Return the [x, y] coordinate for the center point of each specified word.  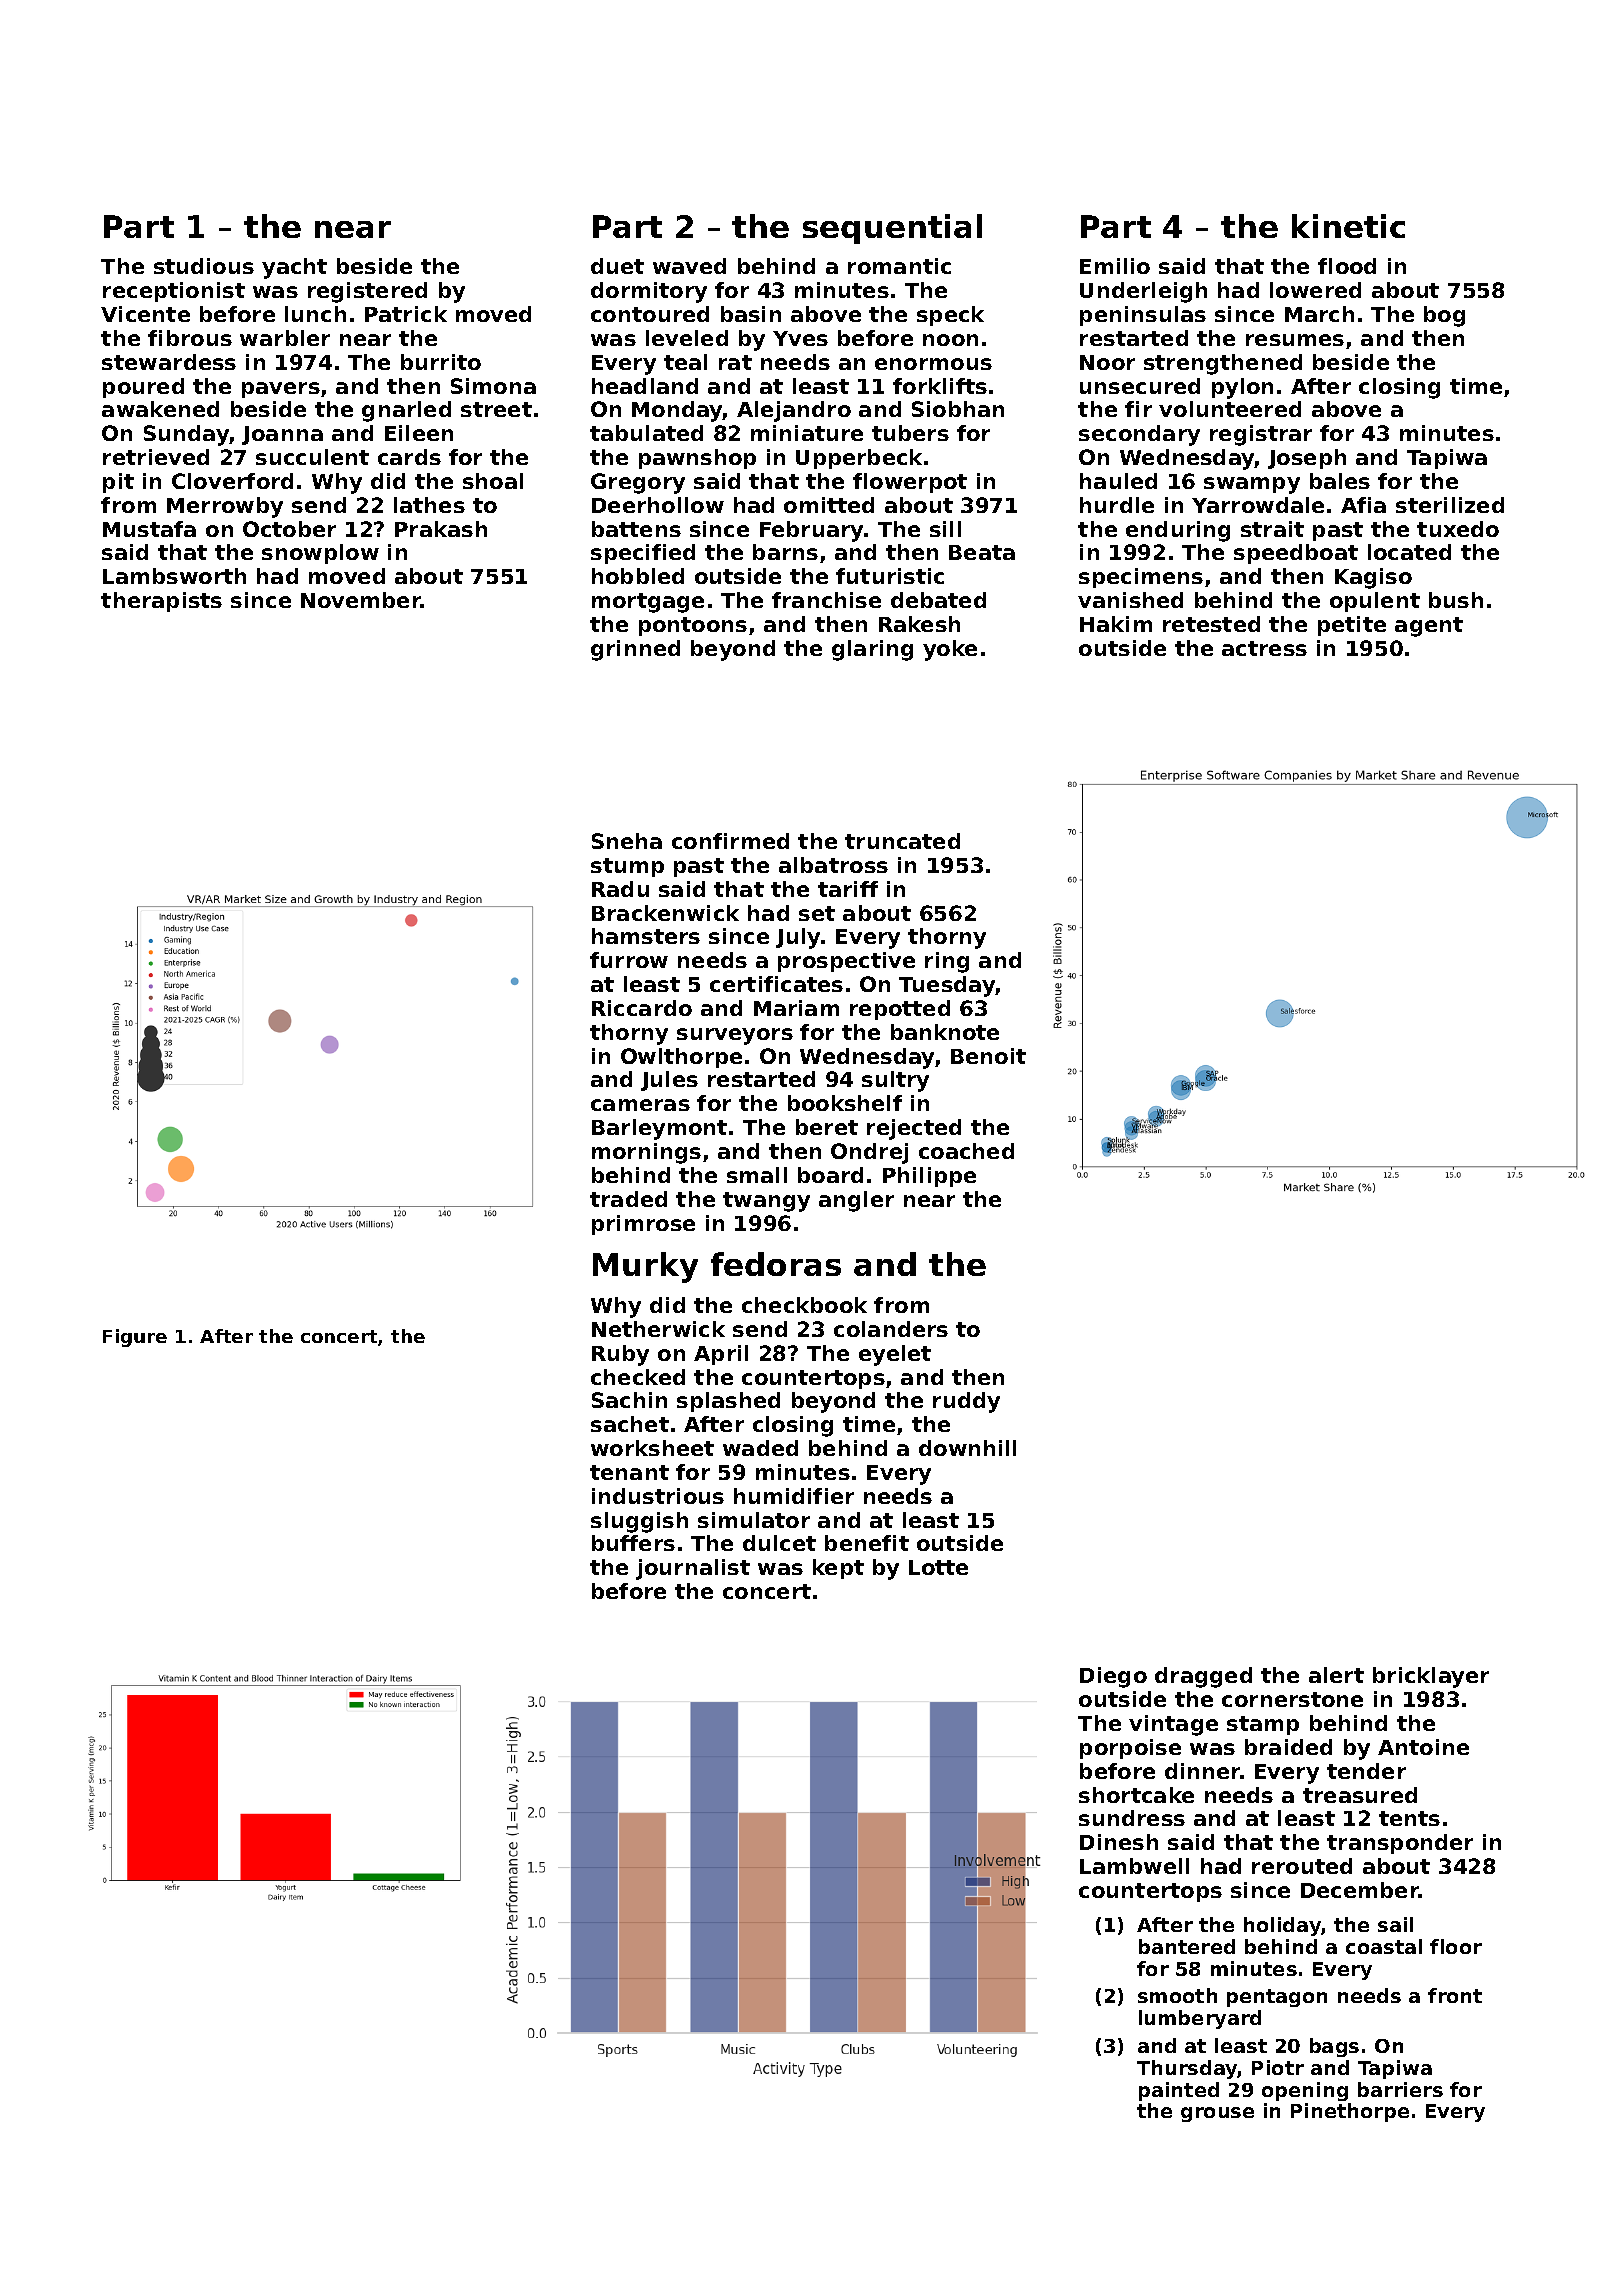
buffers [633, 1543]
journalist [693, 1569]
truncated [902, 841]
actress [1264, 648]
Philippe [929, 1177]
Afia [1363, 505]
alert [1336, 1675]
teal [685, 362]
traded [628, 1199]
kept [838, 1569]
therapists [161, 602]
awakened [160, 409]
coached [966, 1151]
